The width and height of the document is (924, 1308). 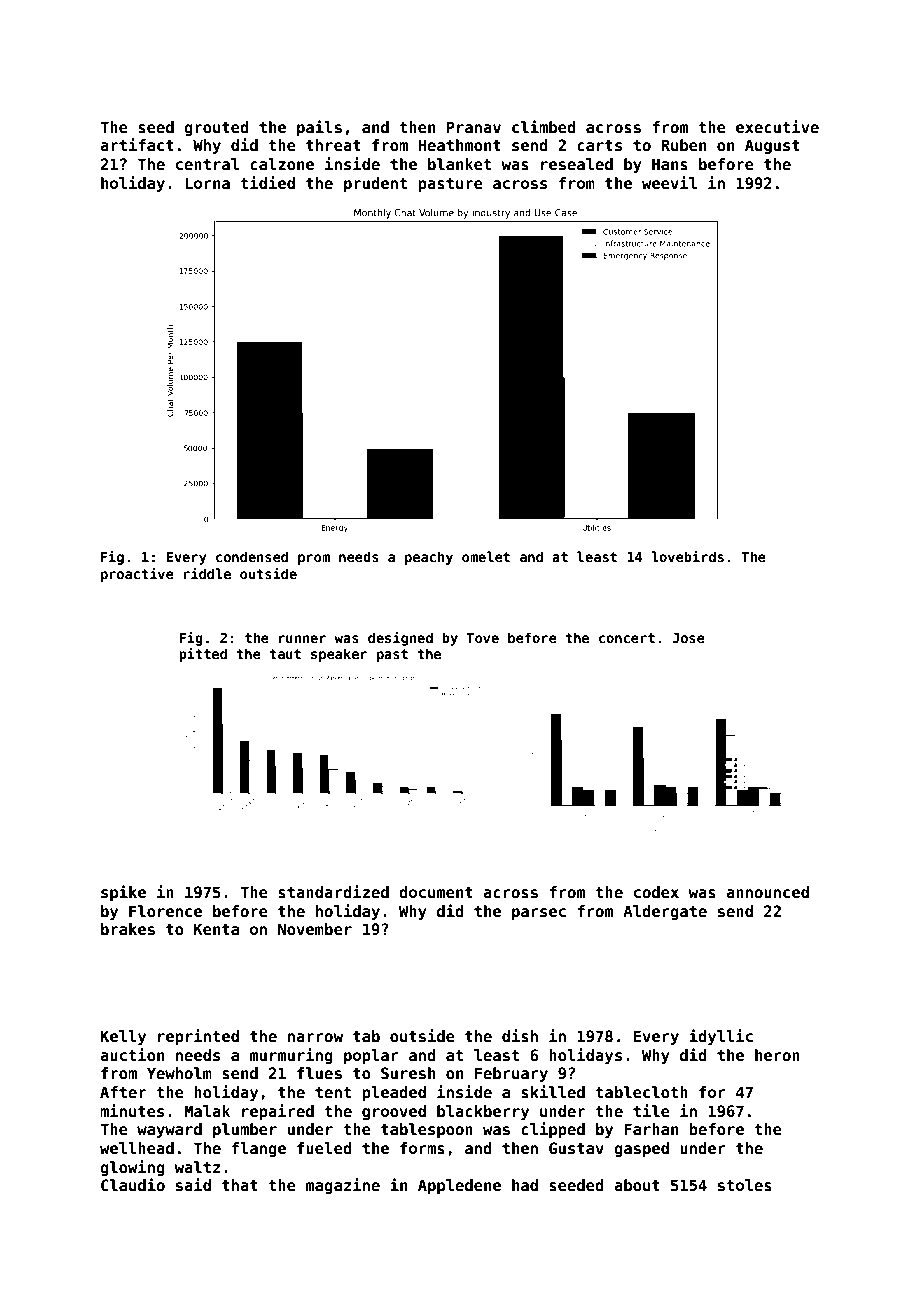 I want to click on Lorna, so click(x=207, y=183).
